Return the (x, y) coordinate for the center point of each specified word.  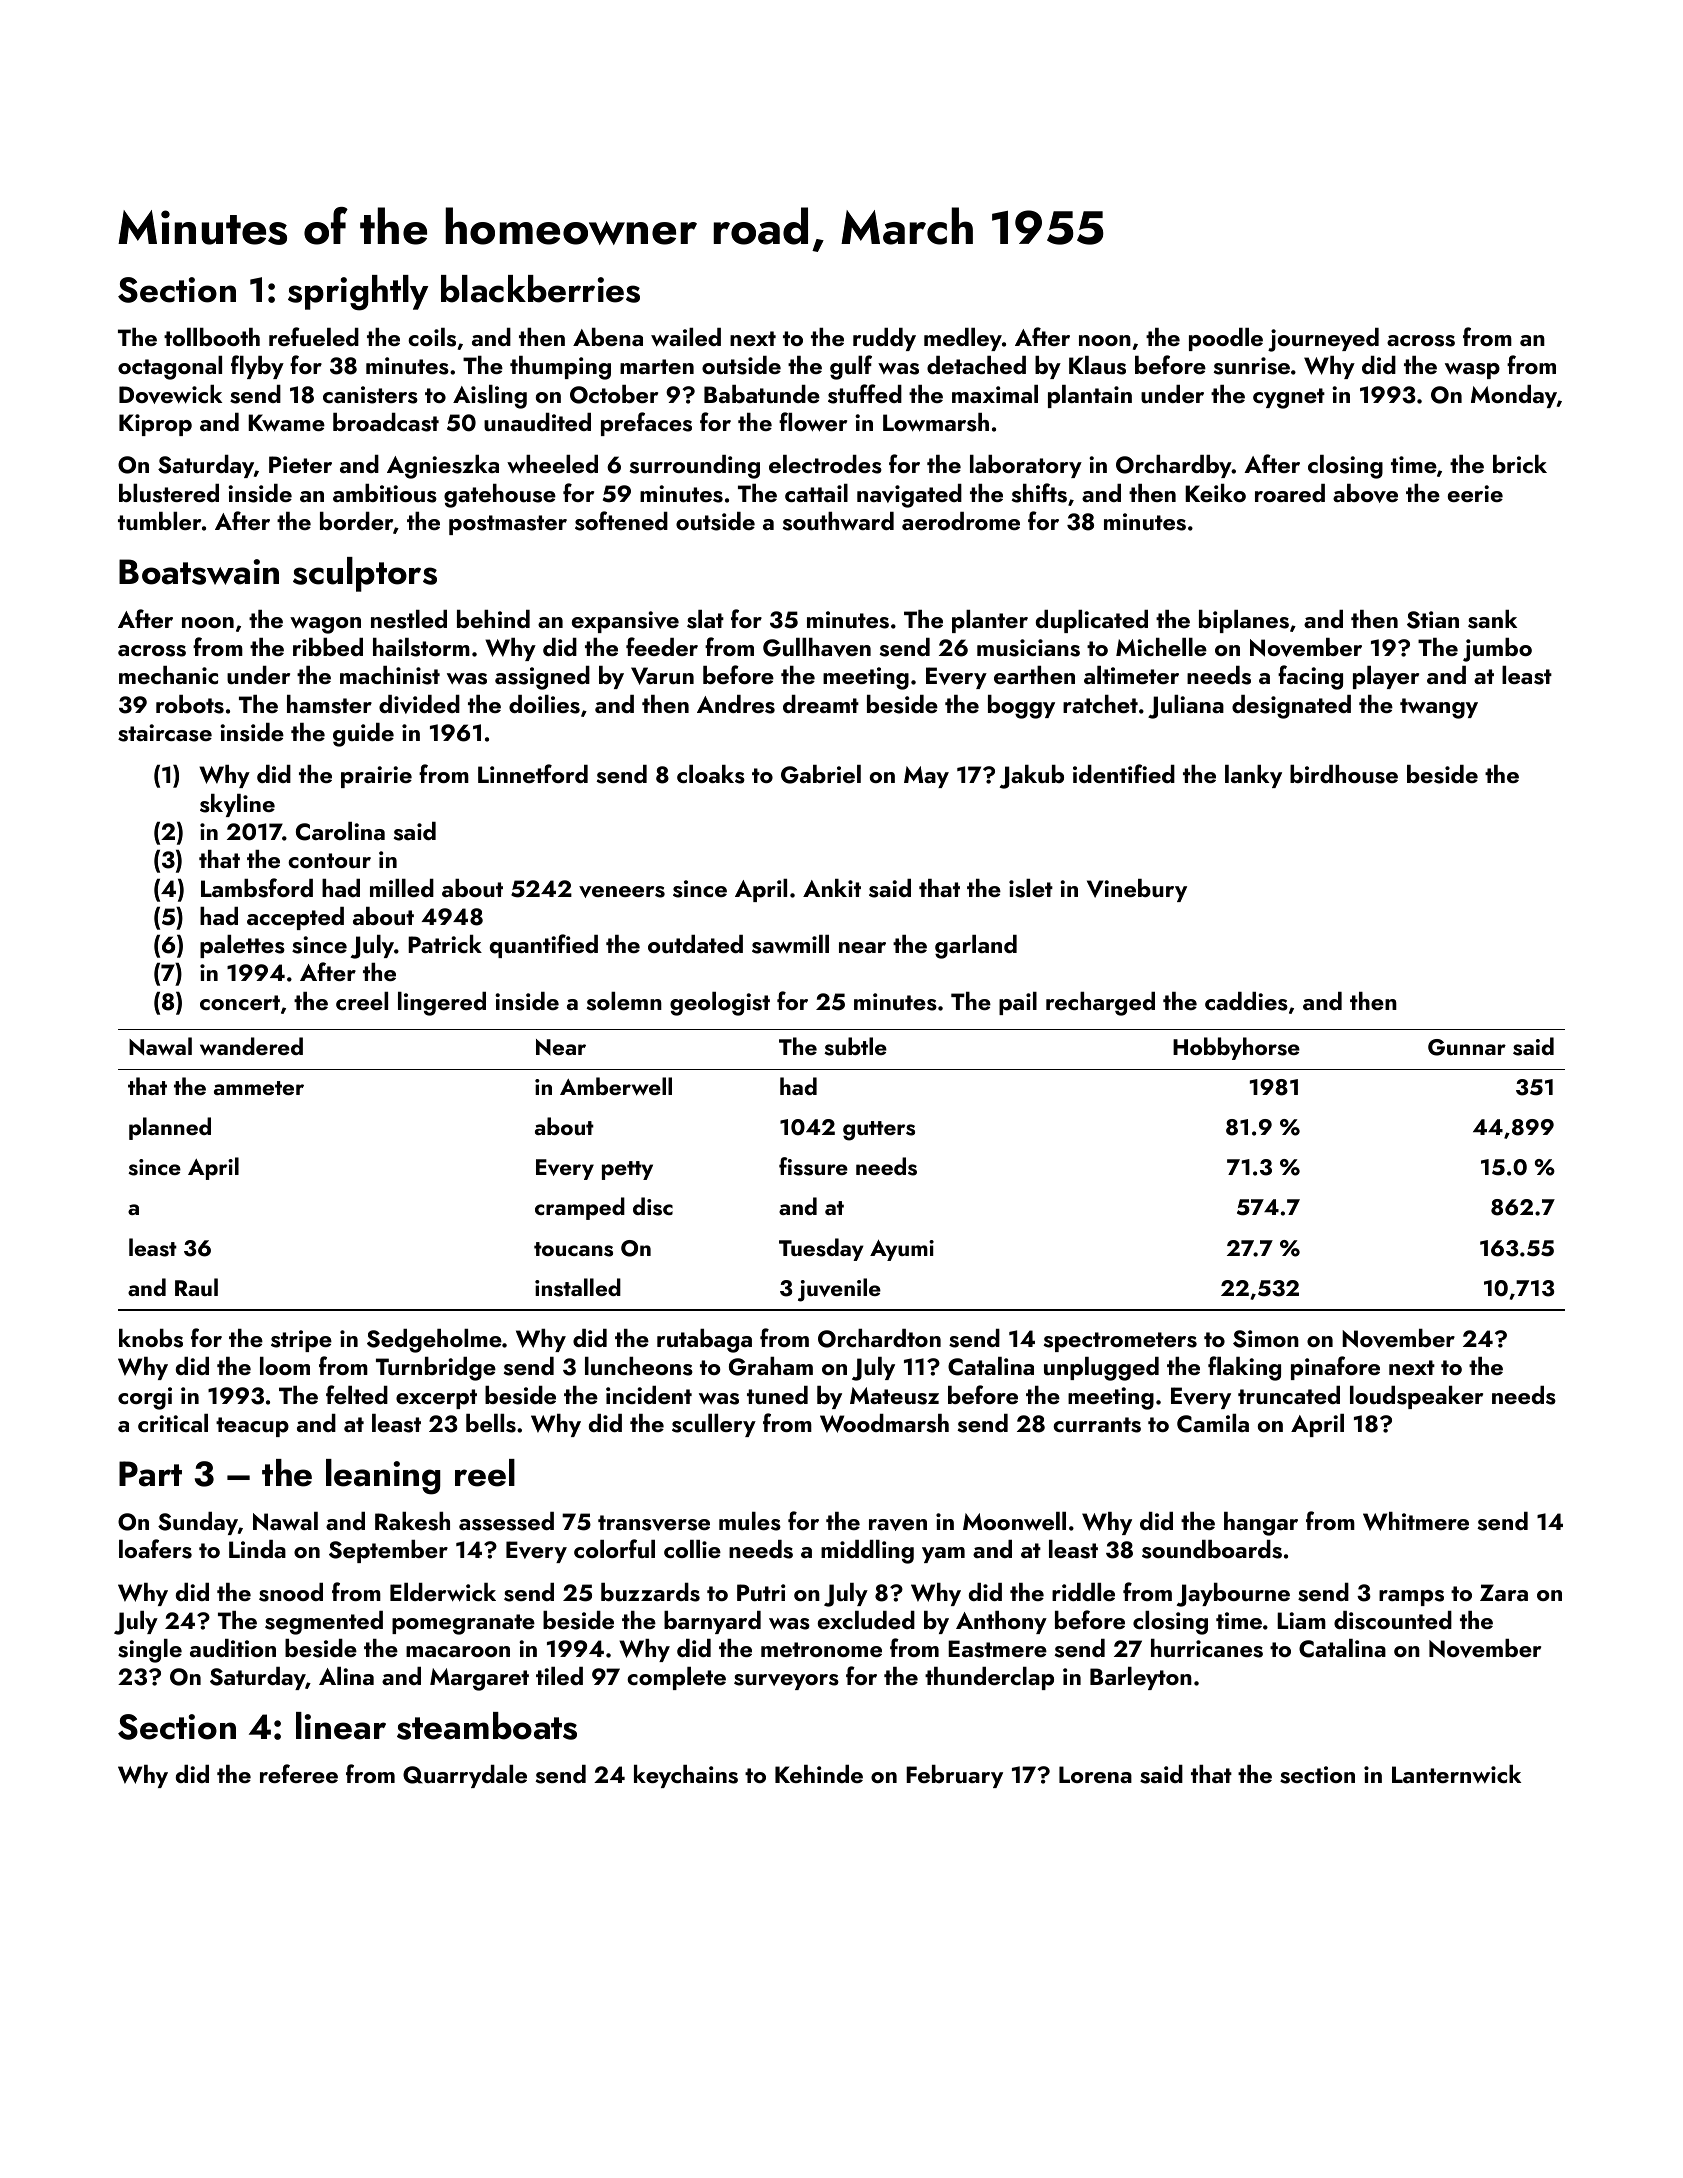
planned (170, 1128)
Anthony (1001, 1622)
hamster (329, 704)
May (926, 777)
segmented (324, 1623)
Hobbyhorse (1236, 1048)
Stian (1433, 620)
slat (705, 619)
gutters (879, 1131)
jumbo (1497, 650)
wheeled (552, 464)
